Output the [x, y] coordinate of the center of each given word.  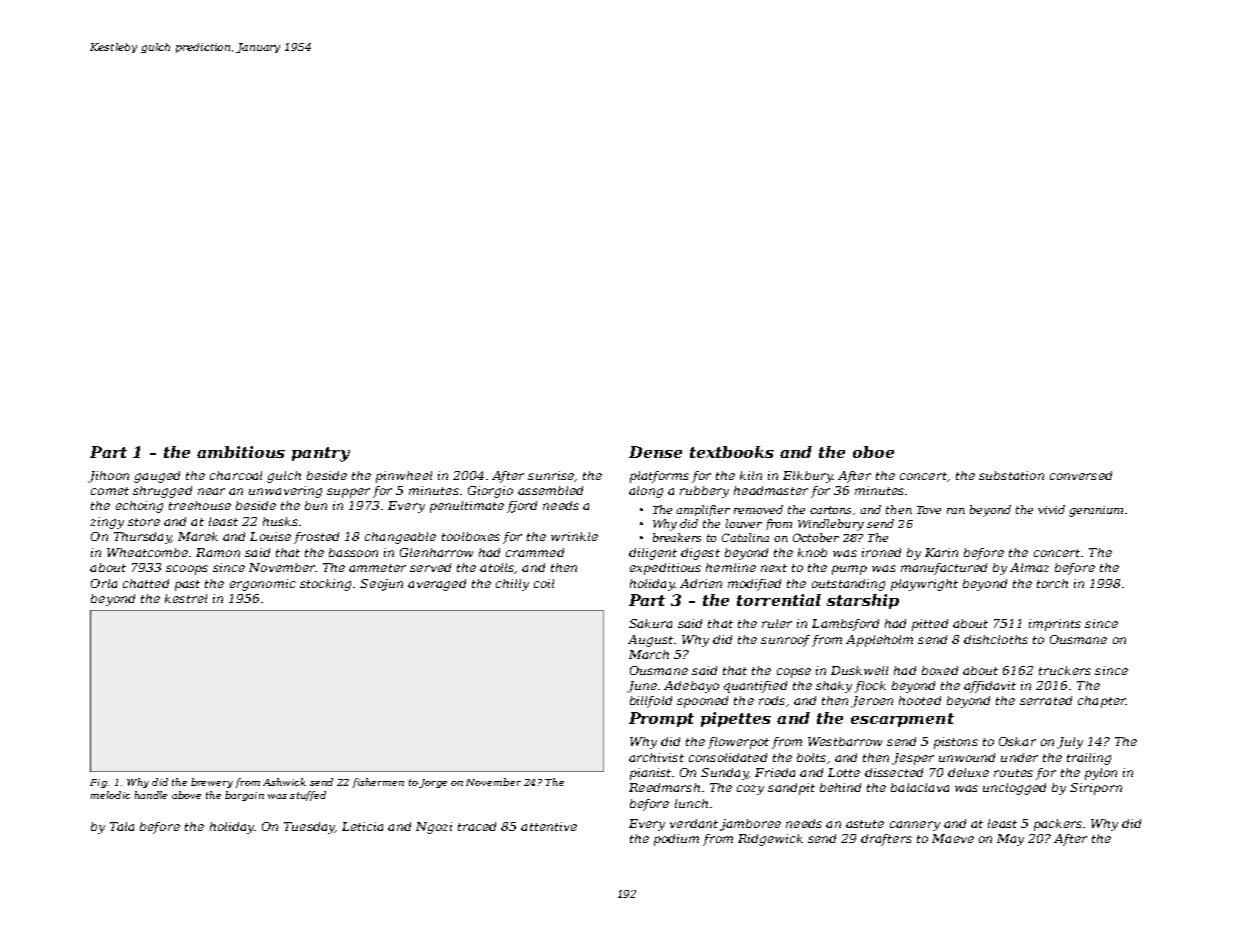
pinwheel [404, 477]
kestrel [186, 598]
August [650, 641]
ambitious [241, 452]
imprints [1055, 625]
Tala [122, 826]
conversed [1081, 475]
